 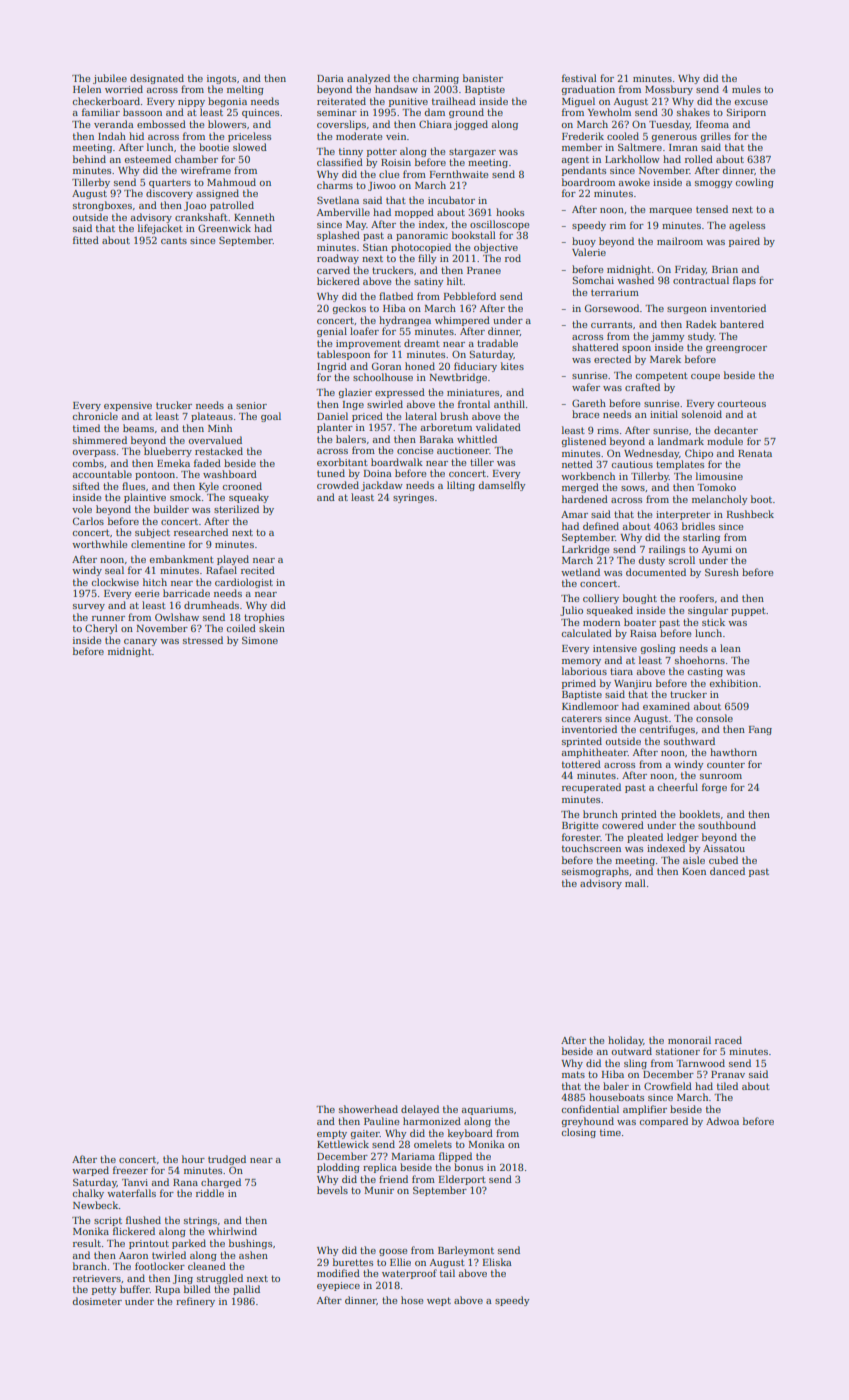 I want to click on Owlshaw, so click(x=177, y=617).
